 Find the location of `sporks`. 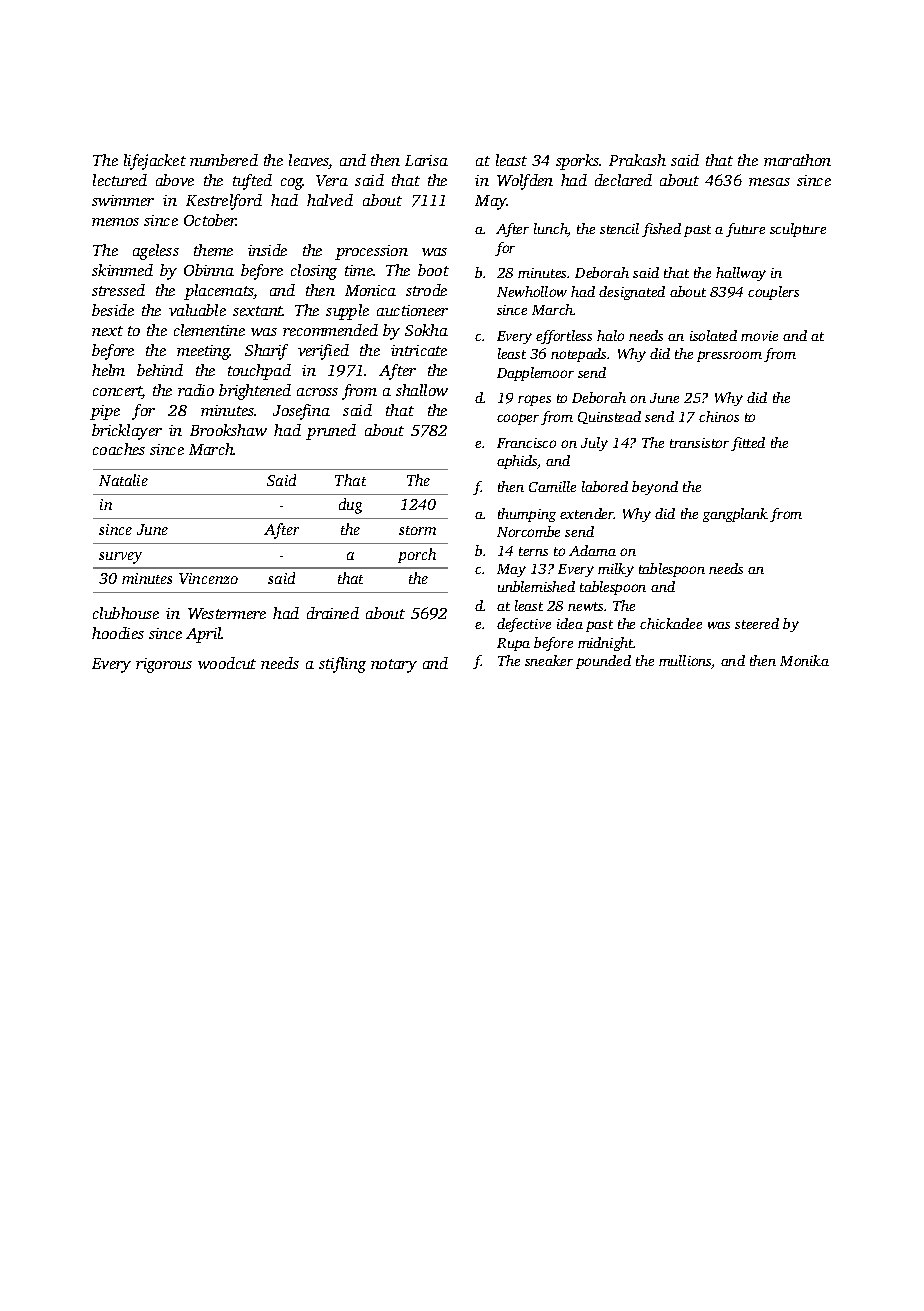

sporks is located at coordinates (578, 162).
